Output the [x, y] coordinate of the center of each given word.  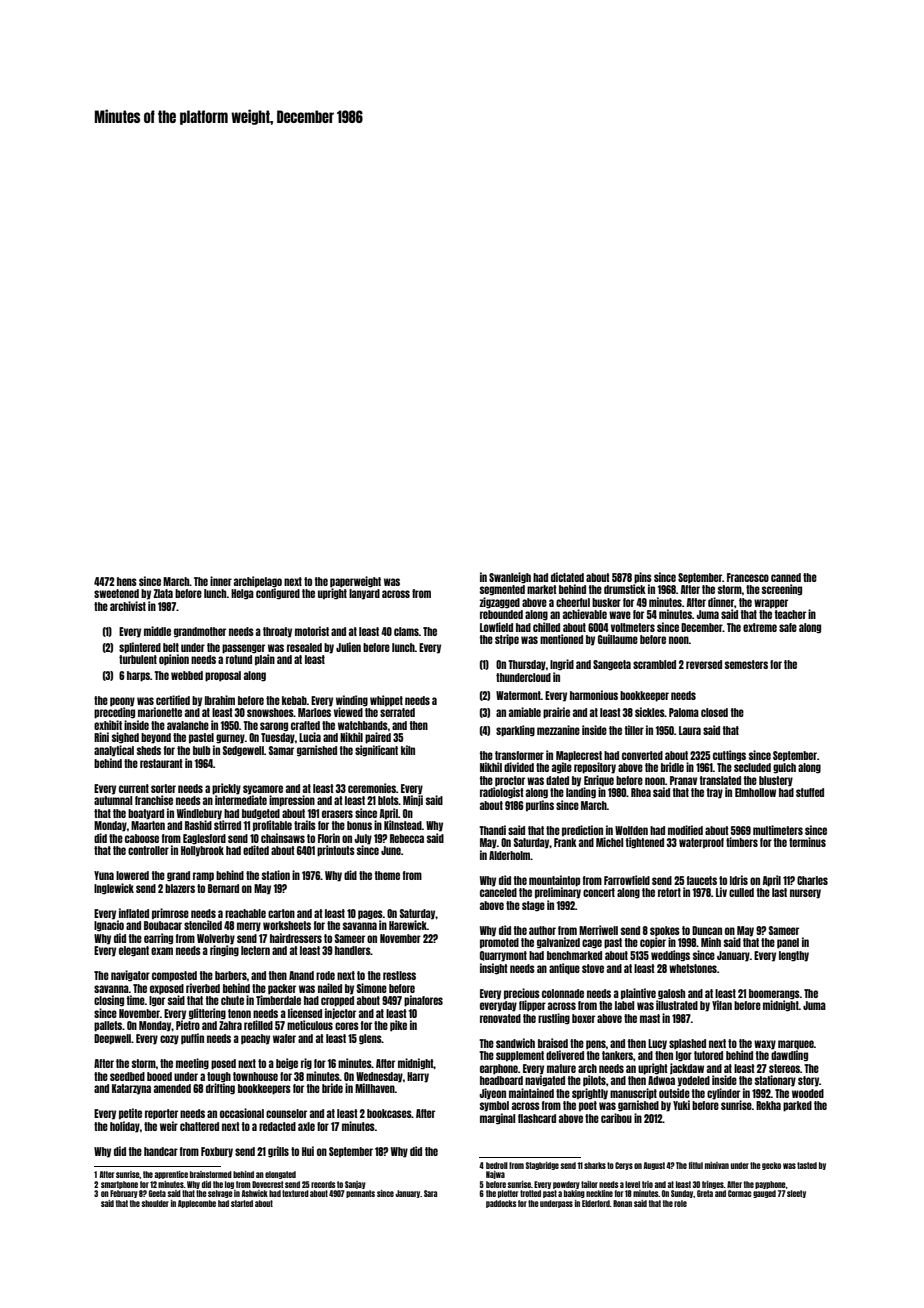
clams [406, 631]
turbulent [138, 659]
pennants [360, 1194]
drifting [220, 1089]
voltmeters [633, 627]
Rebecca [407, 838]
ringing [224, 951]
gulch [784, 768]
